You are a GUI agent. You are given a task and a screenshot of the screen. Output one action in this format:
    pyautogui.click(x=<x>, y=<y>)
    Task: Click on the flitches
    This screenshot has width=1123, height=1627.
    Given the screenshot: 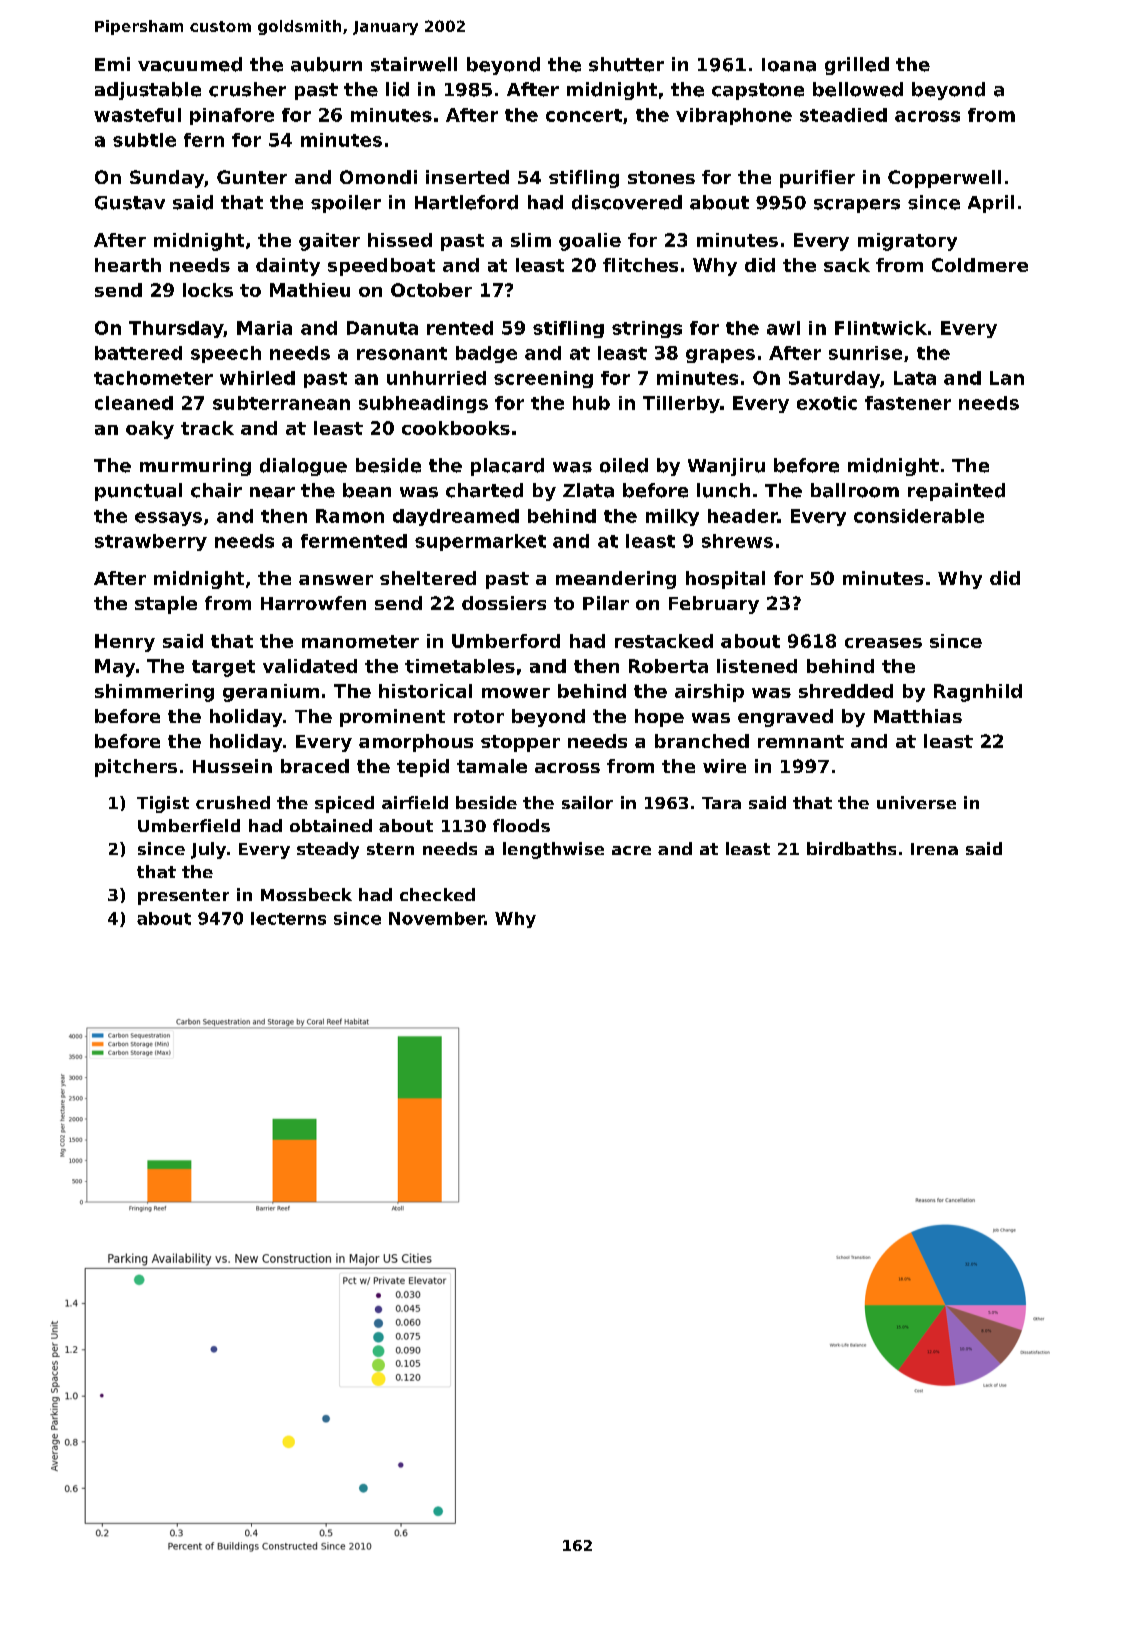 What is the action you would take?
    pyautogui.click(x=640, y=265)
